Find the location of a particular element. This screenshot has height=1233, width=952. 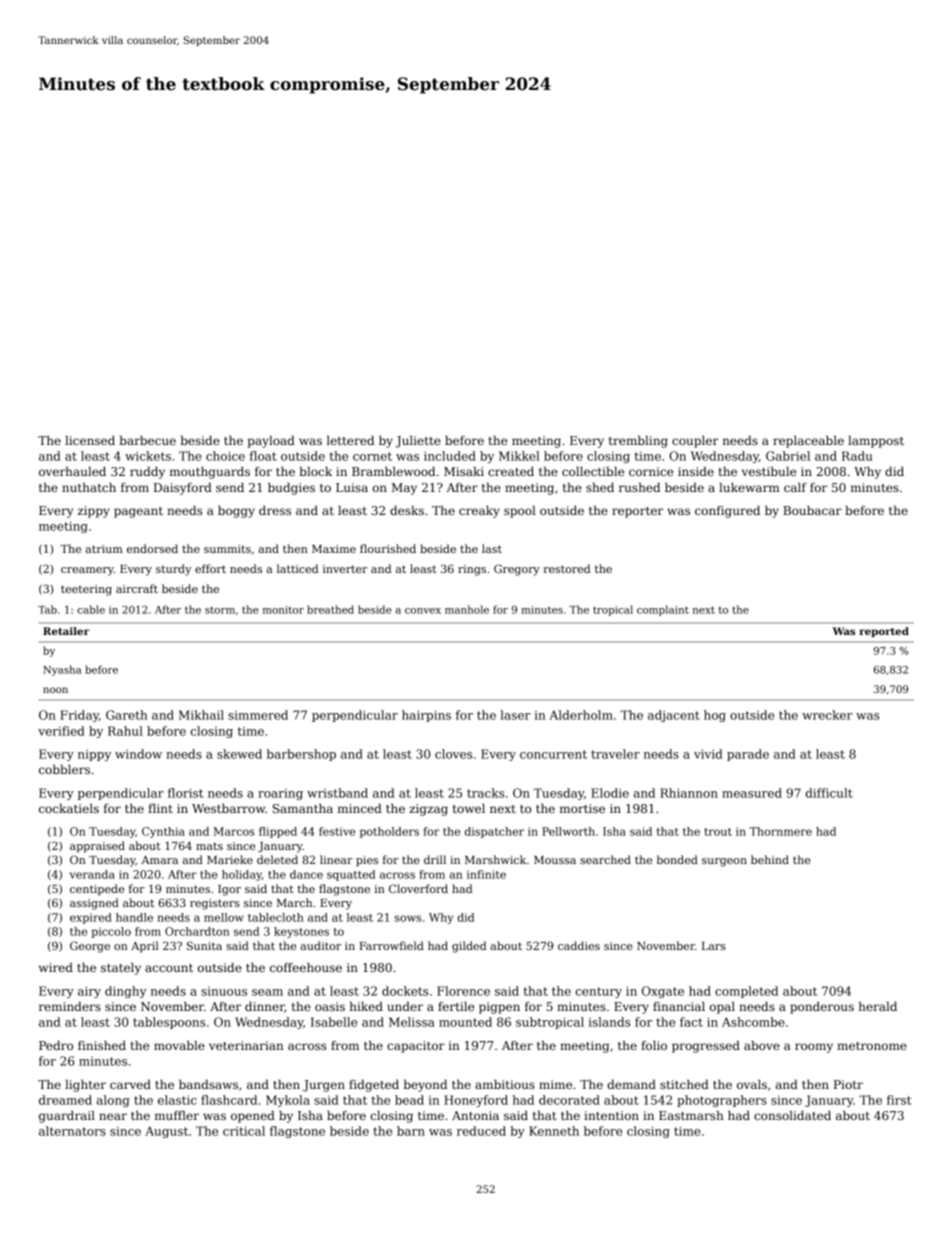

dockets is located at coordinates (405, 991).
